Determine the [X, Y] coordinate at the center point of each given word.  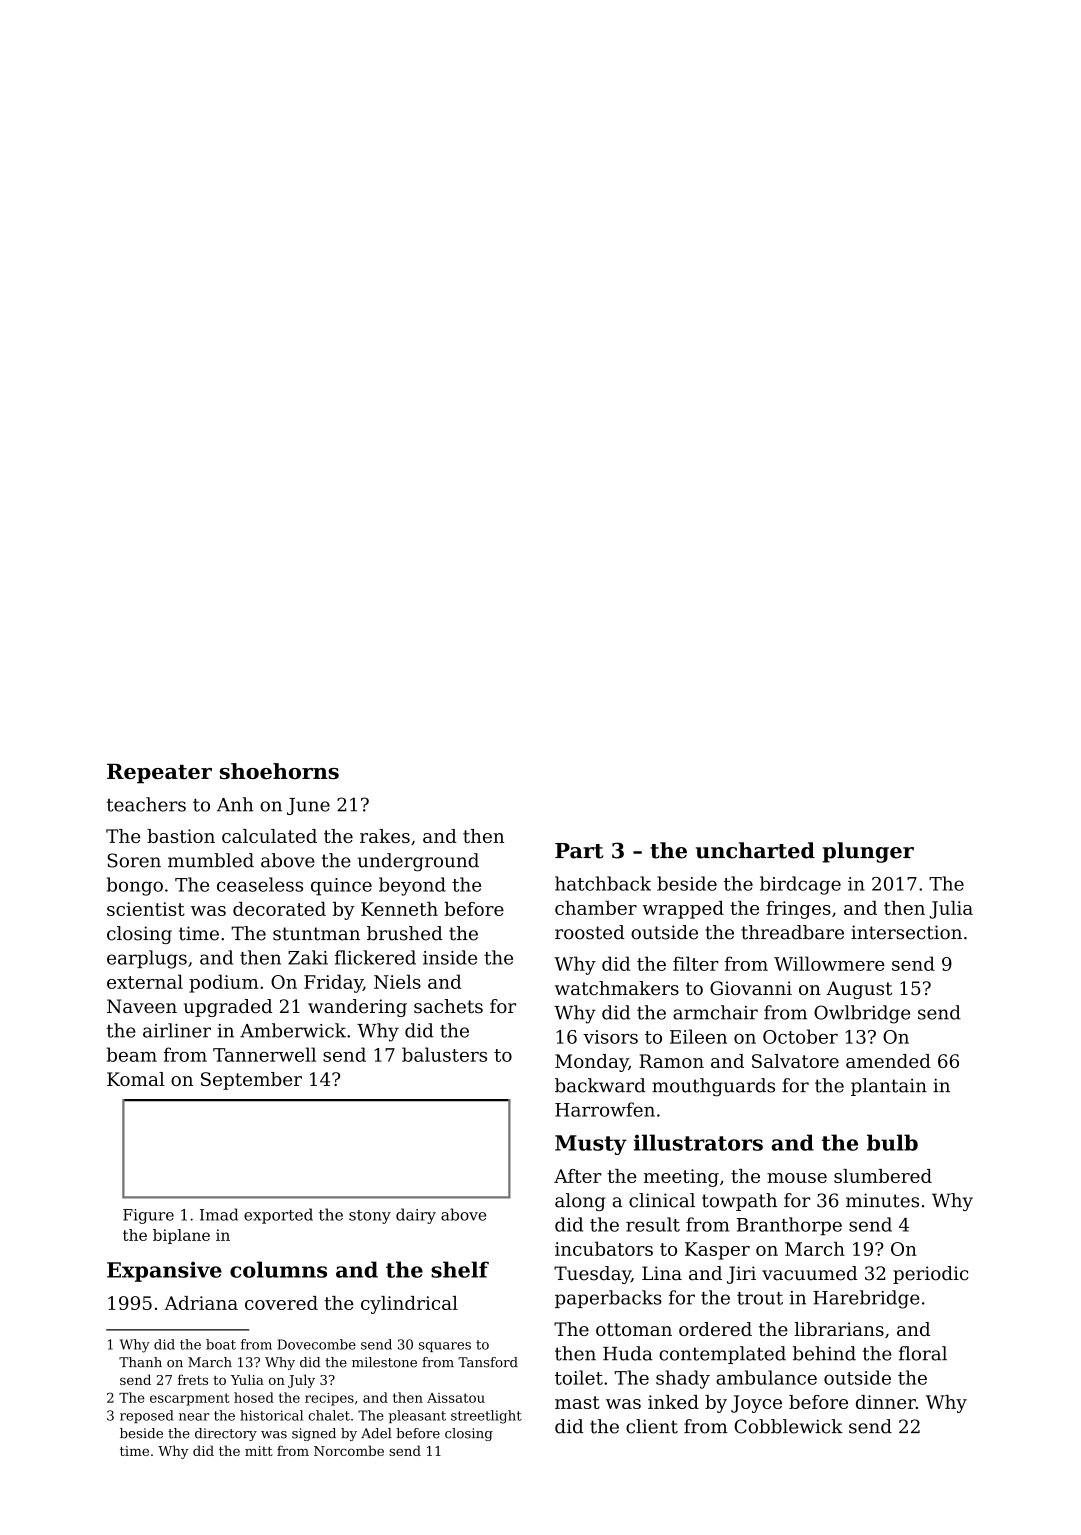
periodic [931, 1275]
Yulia [247, 1379]
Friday [333, 983]
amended [888, 1061]
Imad [219, 1214]
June [308, 806]
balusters [444, 1054]
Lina [662, 1273]
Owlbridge [862, 1014]
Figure [148, 1216]
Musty [591, 1145]
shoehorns [279, 771]
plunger [868, 852]
